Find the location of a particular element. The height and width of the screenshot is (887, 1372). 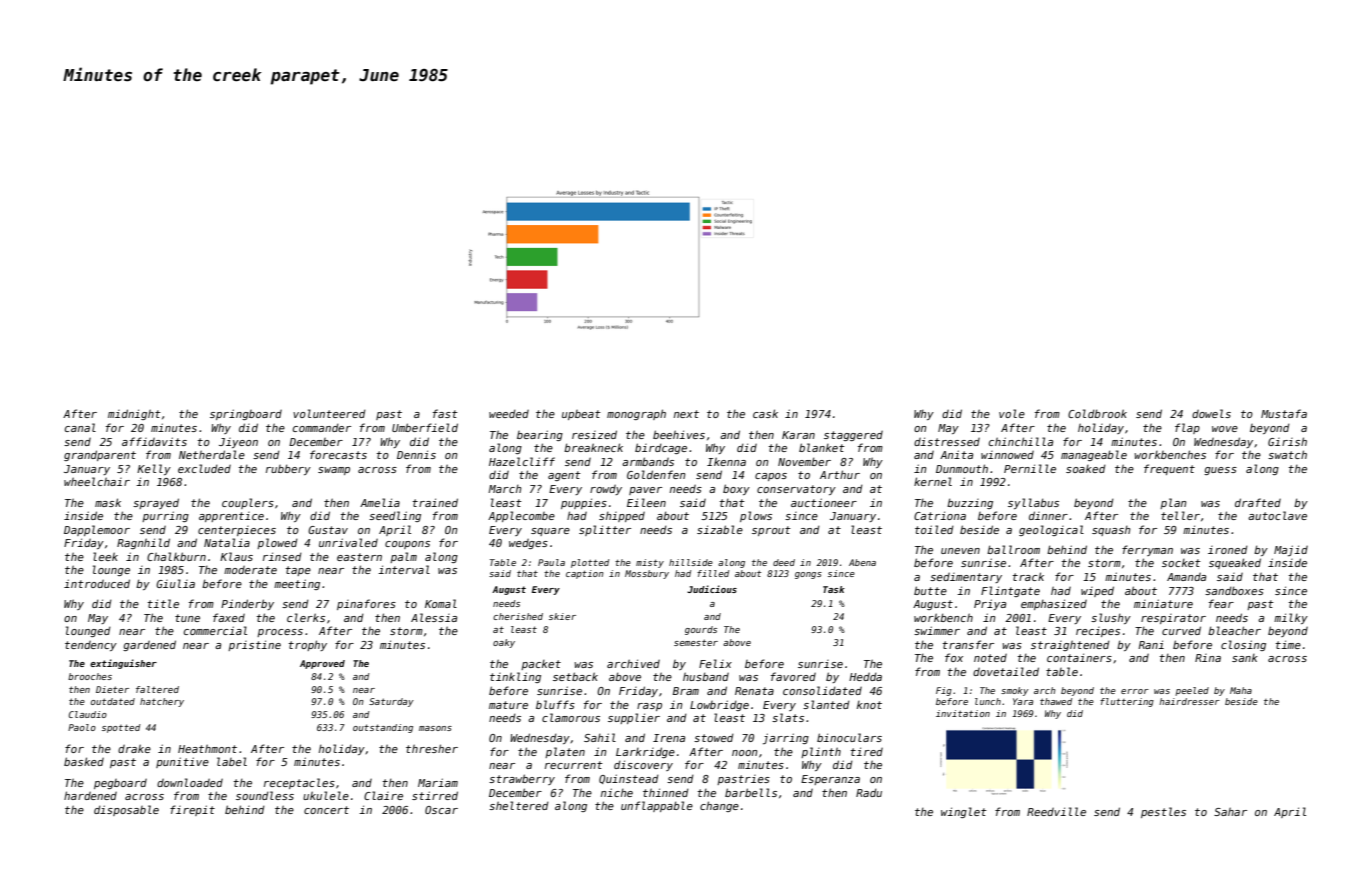

Sahar is located at coordinates (1230, 811).
